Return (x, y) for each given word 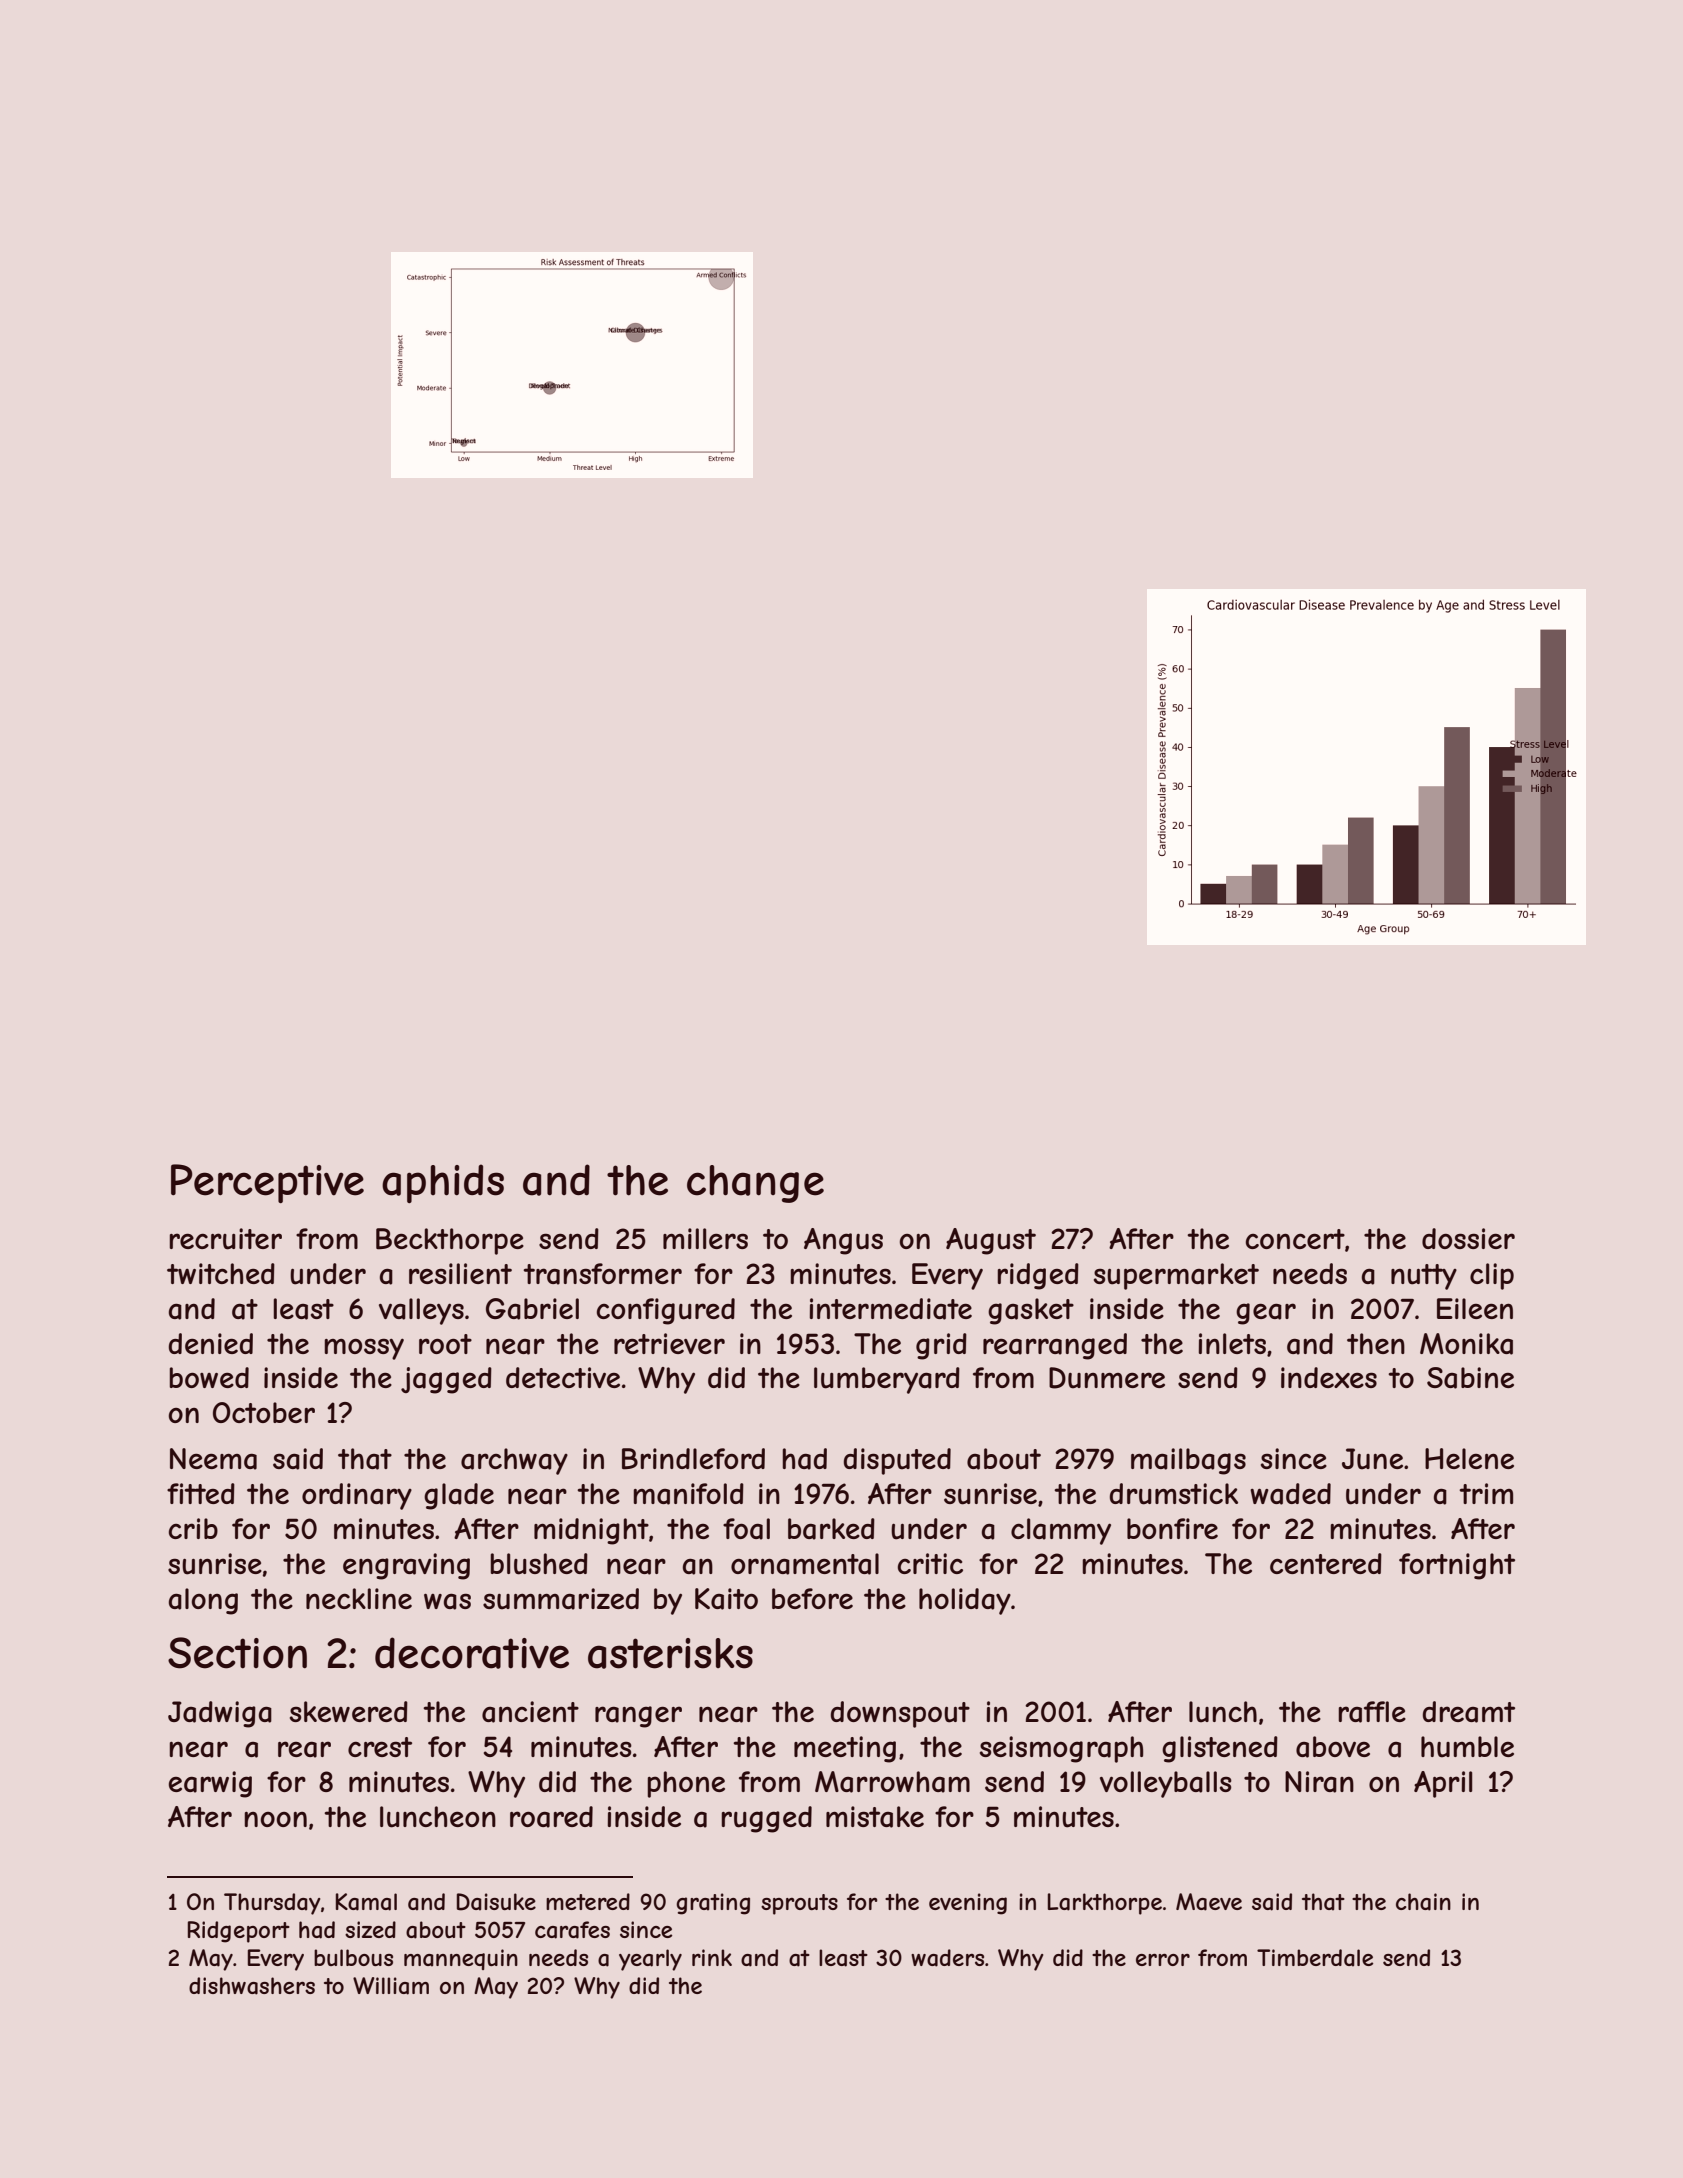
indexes (1329, 1377)
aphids (443, 1183)
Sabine (1470, 1378)
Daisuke (496, 1902)
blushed (539, 1564)
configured (666, 1311)
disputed (897, 1461)
